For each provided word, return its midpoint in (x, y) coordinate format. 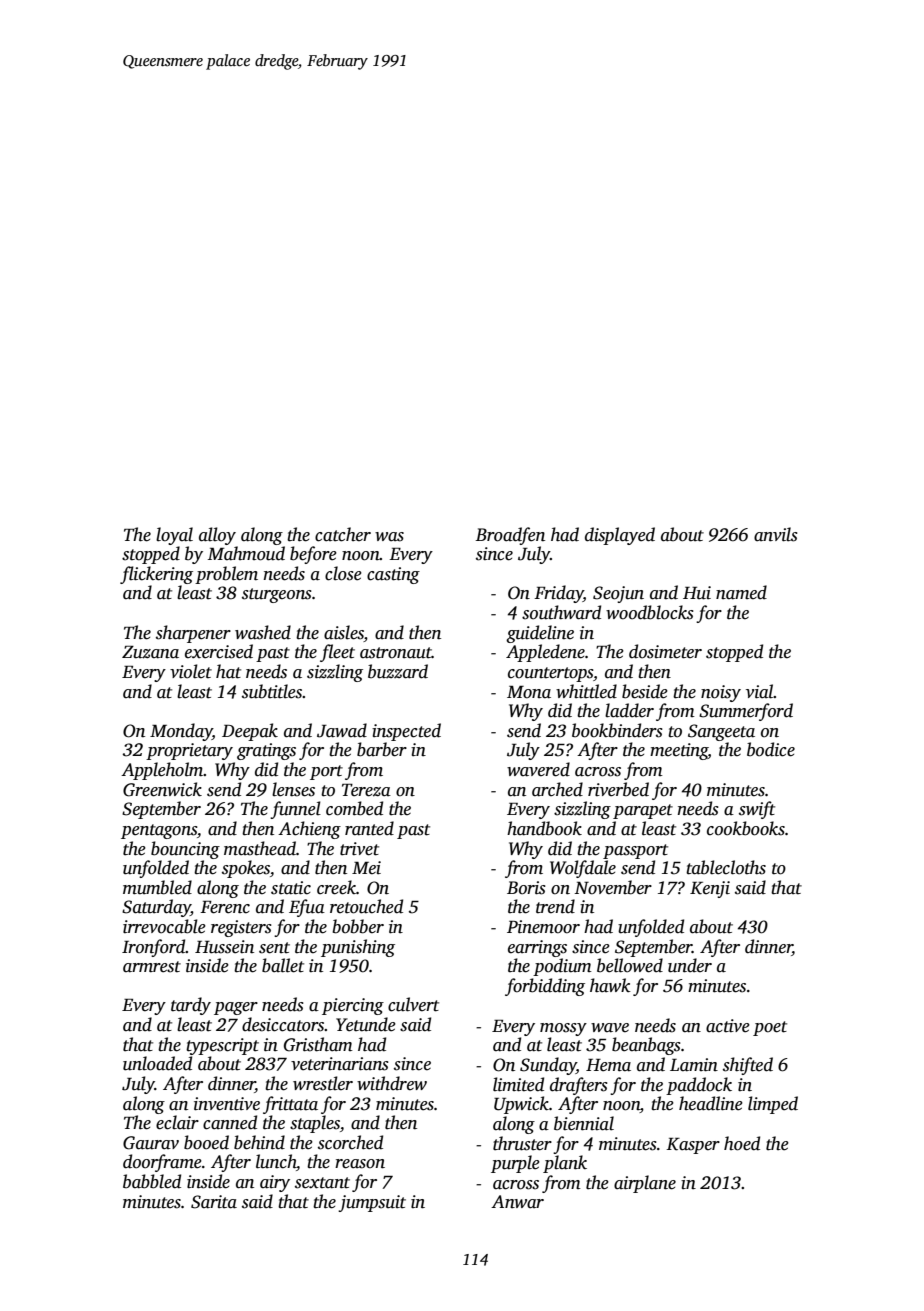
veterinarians (340, 1064)
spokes (246, 869)
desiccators (283, 1024)
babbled (152, 1181)
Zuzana (150, 652)
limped (773, 1105)
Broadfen (510, 536)
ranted (369, 828)
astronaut (396, 653)
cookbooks (746, 828)
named (741, 592)
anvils (776, 534)
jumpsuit (372, 1203)
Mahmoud (246, 553)
